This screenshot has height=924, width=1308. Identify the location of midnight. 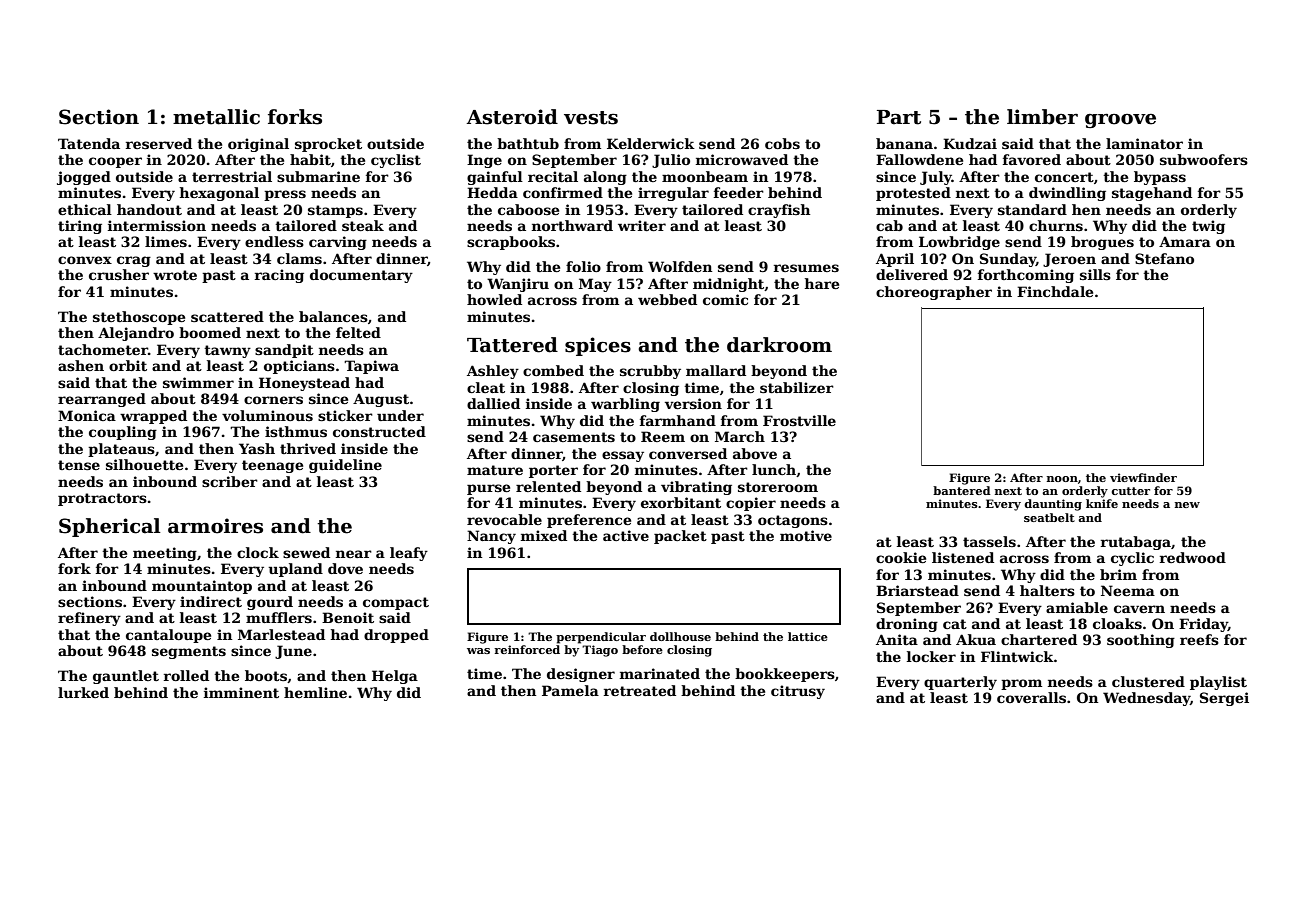
(728, 285).
